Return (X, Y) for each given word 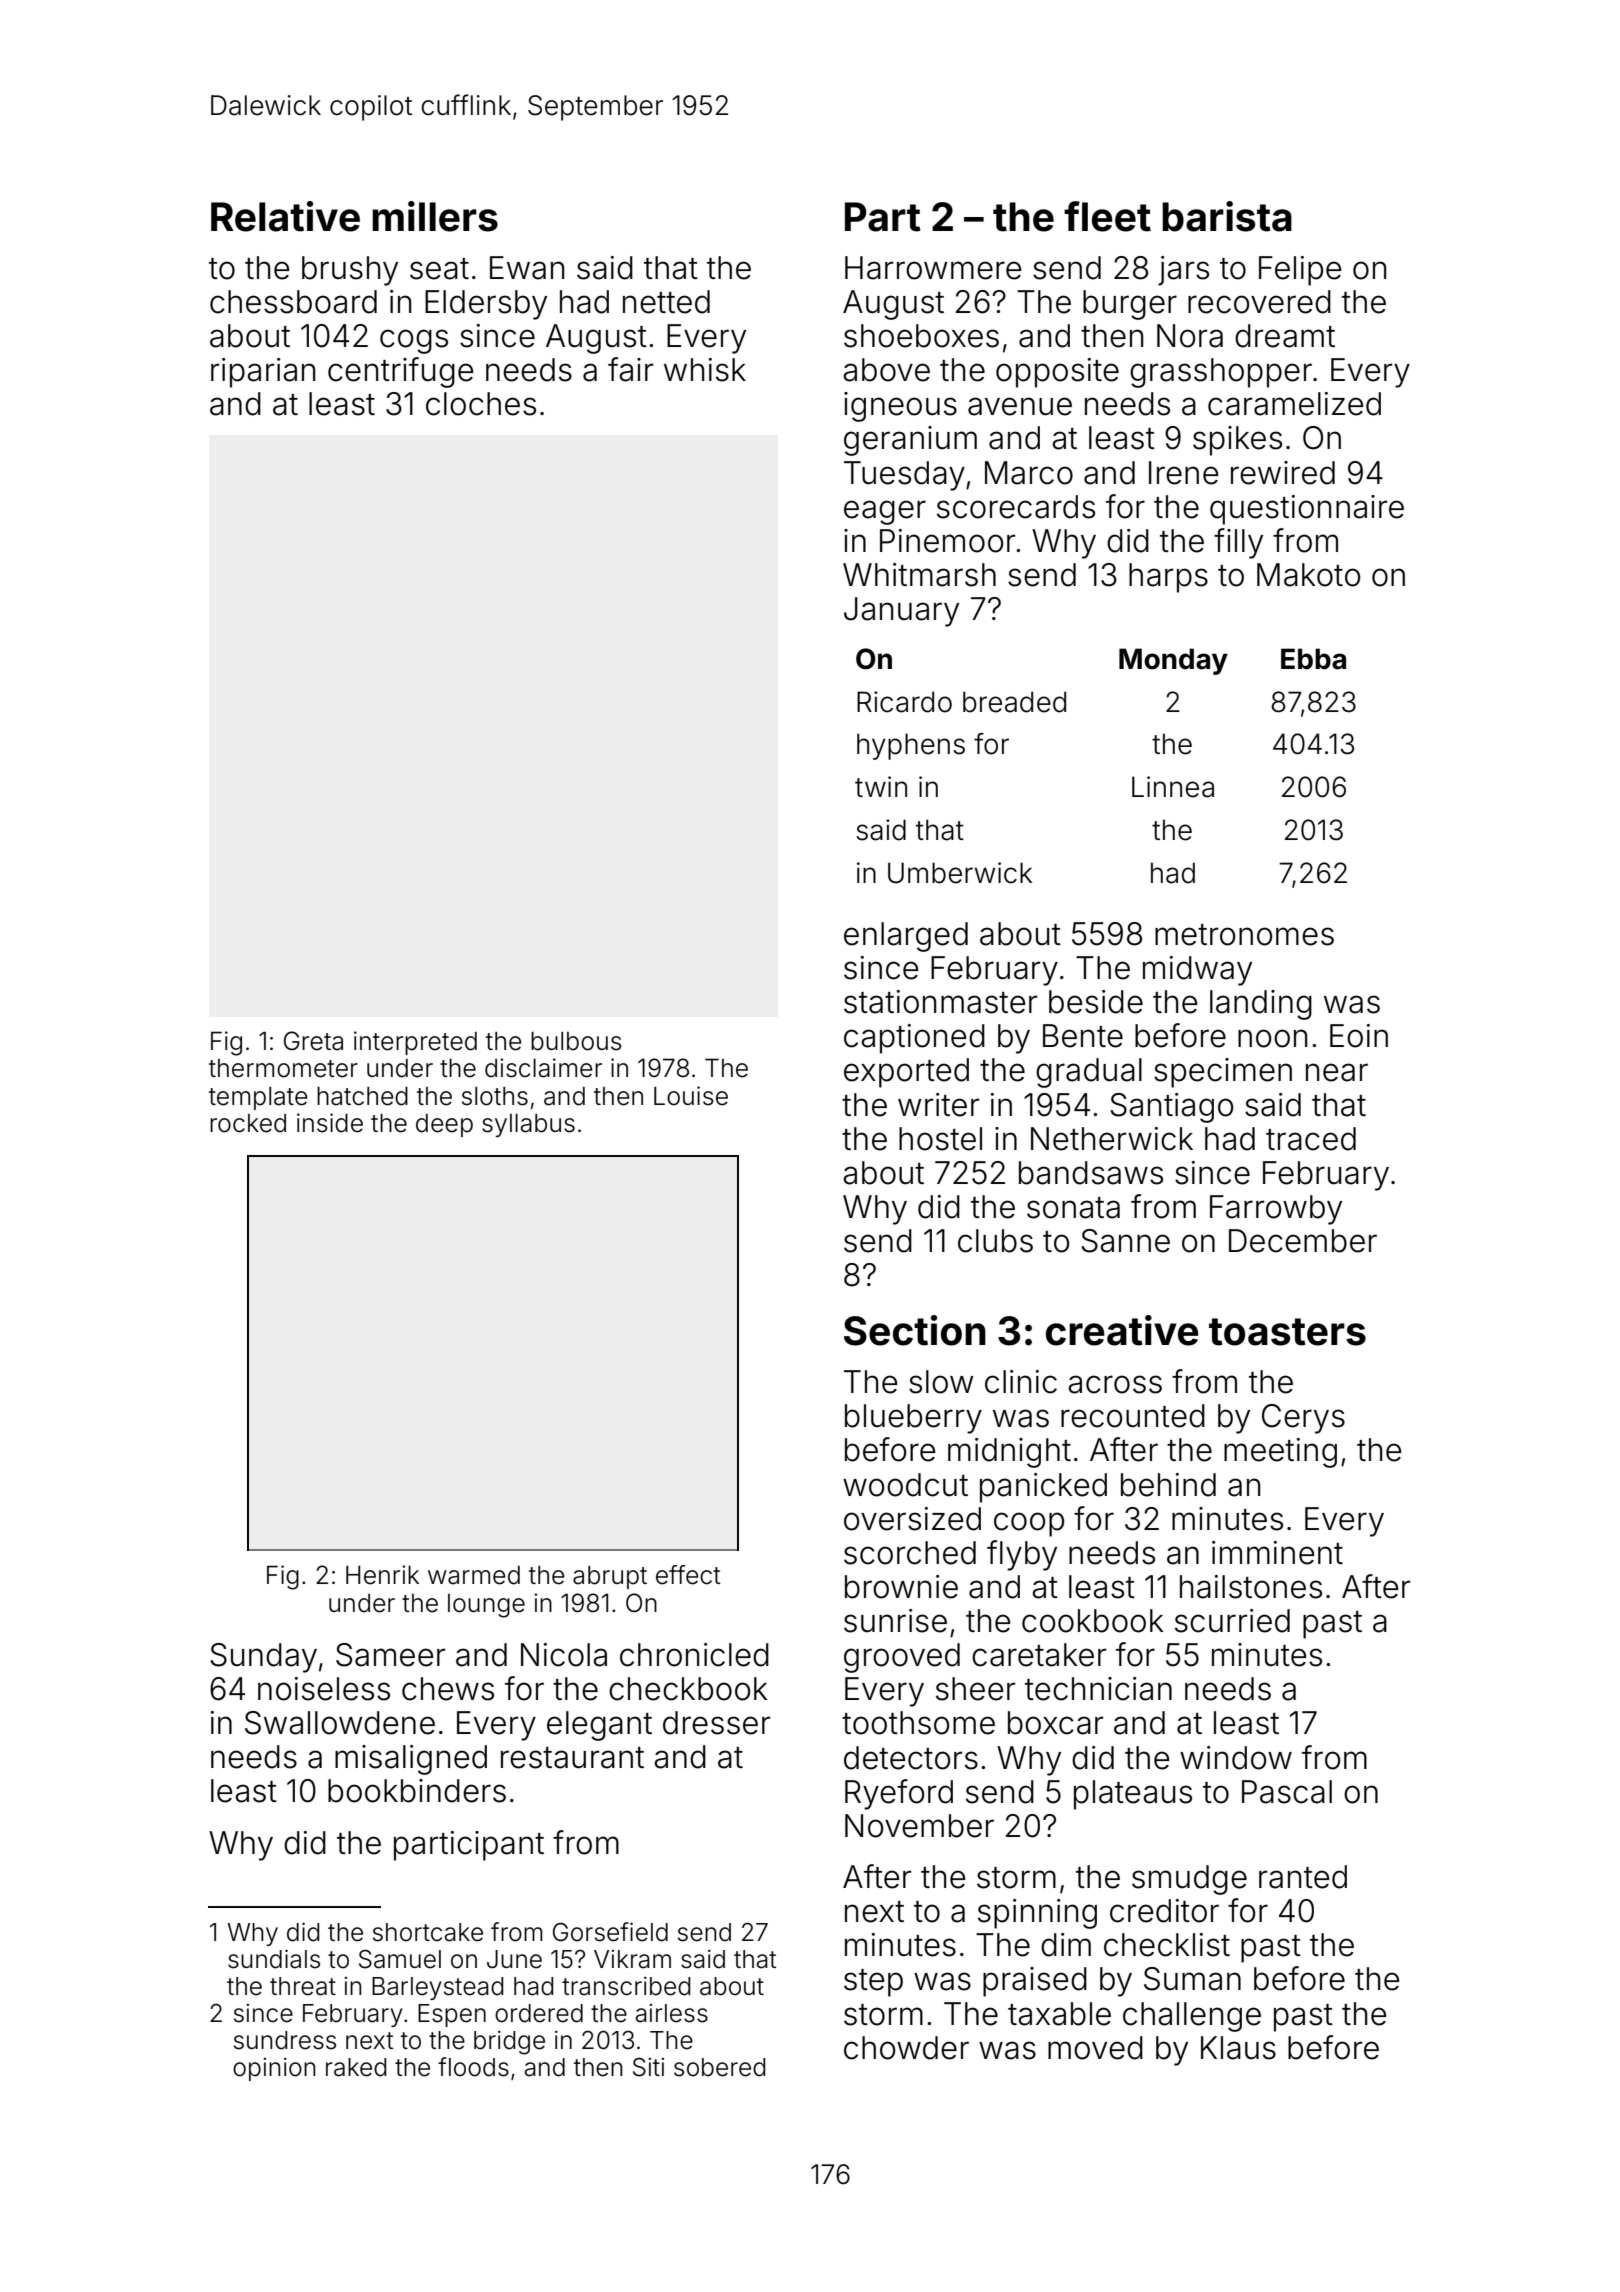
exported (906, 1073)
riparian (263, 373)
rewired (1283, 473)
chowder (906, 2048)
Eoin (1359, 1036)
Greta (313, 1041)
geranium (910, 441)
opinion (274, 2069)
